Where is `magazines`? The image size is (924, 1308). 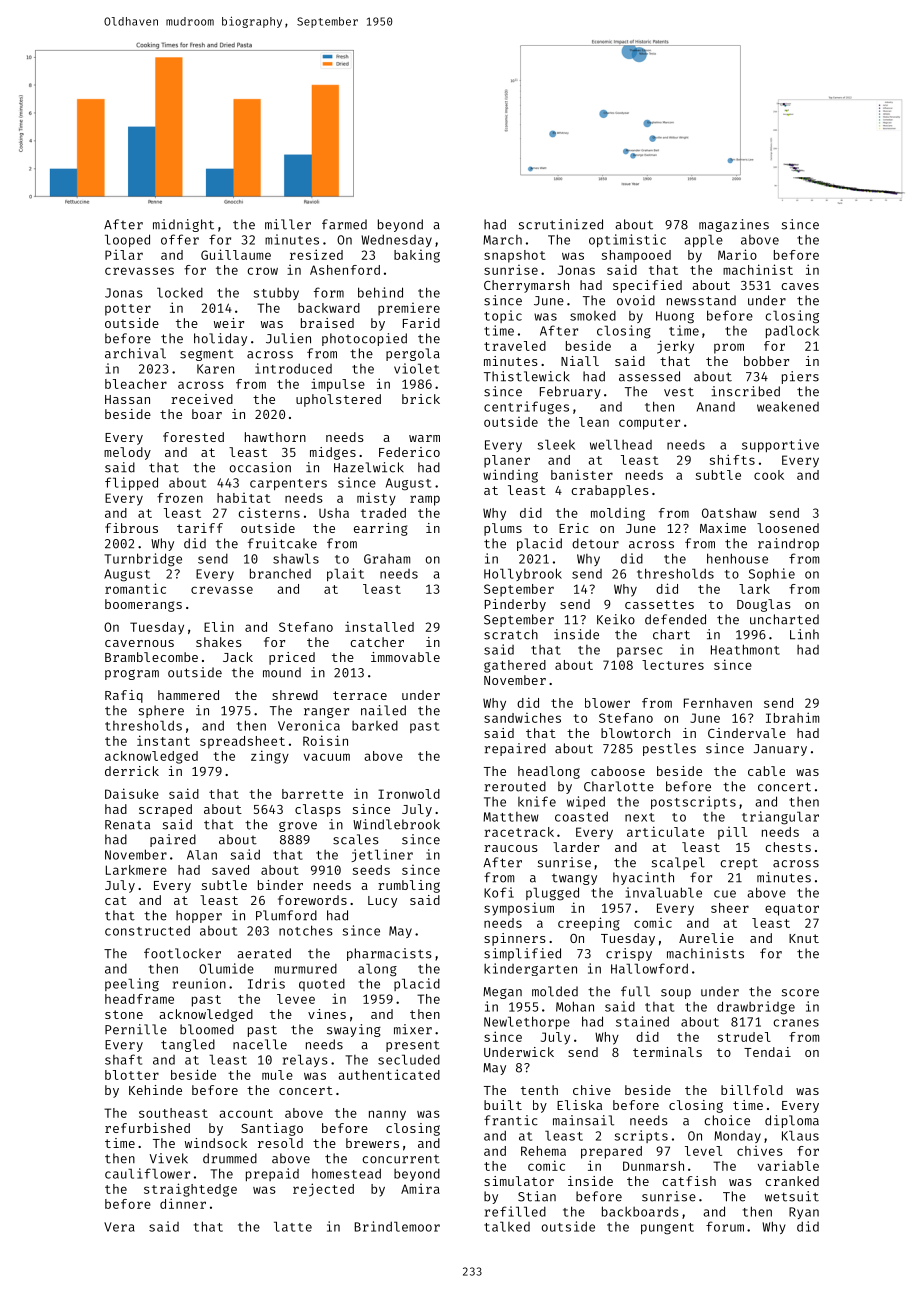
magazines is located at coordinates (734, 225).
